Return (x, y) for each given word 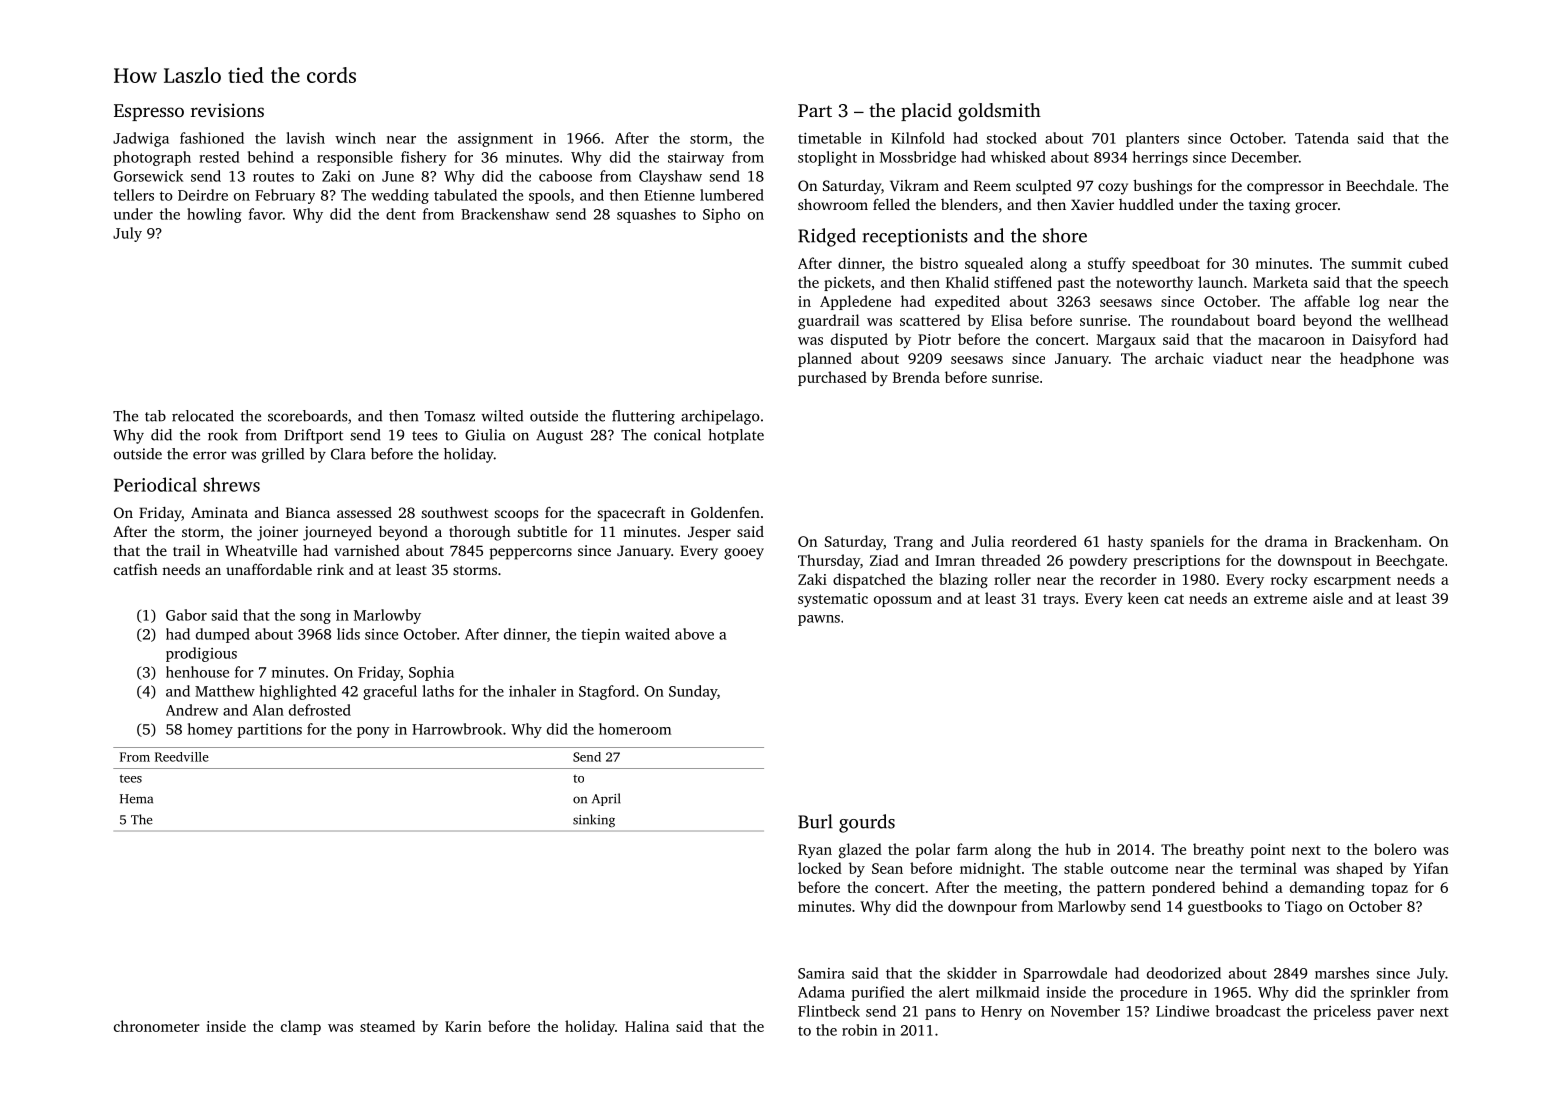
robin (859, 1030)
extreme (1280, 599)
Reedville (182, 757)
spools (549, 196)
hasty (1125, 542)
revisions (227, 110)
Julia (988, 541)
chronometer (157, 1026)
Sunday (693, 692)
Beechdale (1380, 185)
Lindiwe (1182, 1011)
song (315, 618)
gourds (867, 823)
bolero (1395, 849)
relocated (203, 416)
